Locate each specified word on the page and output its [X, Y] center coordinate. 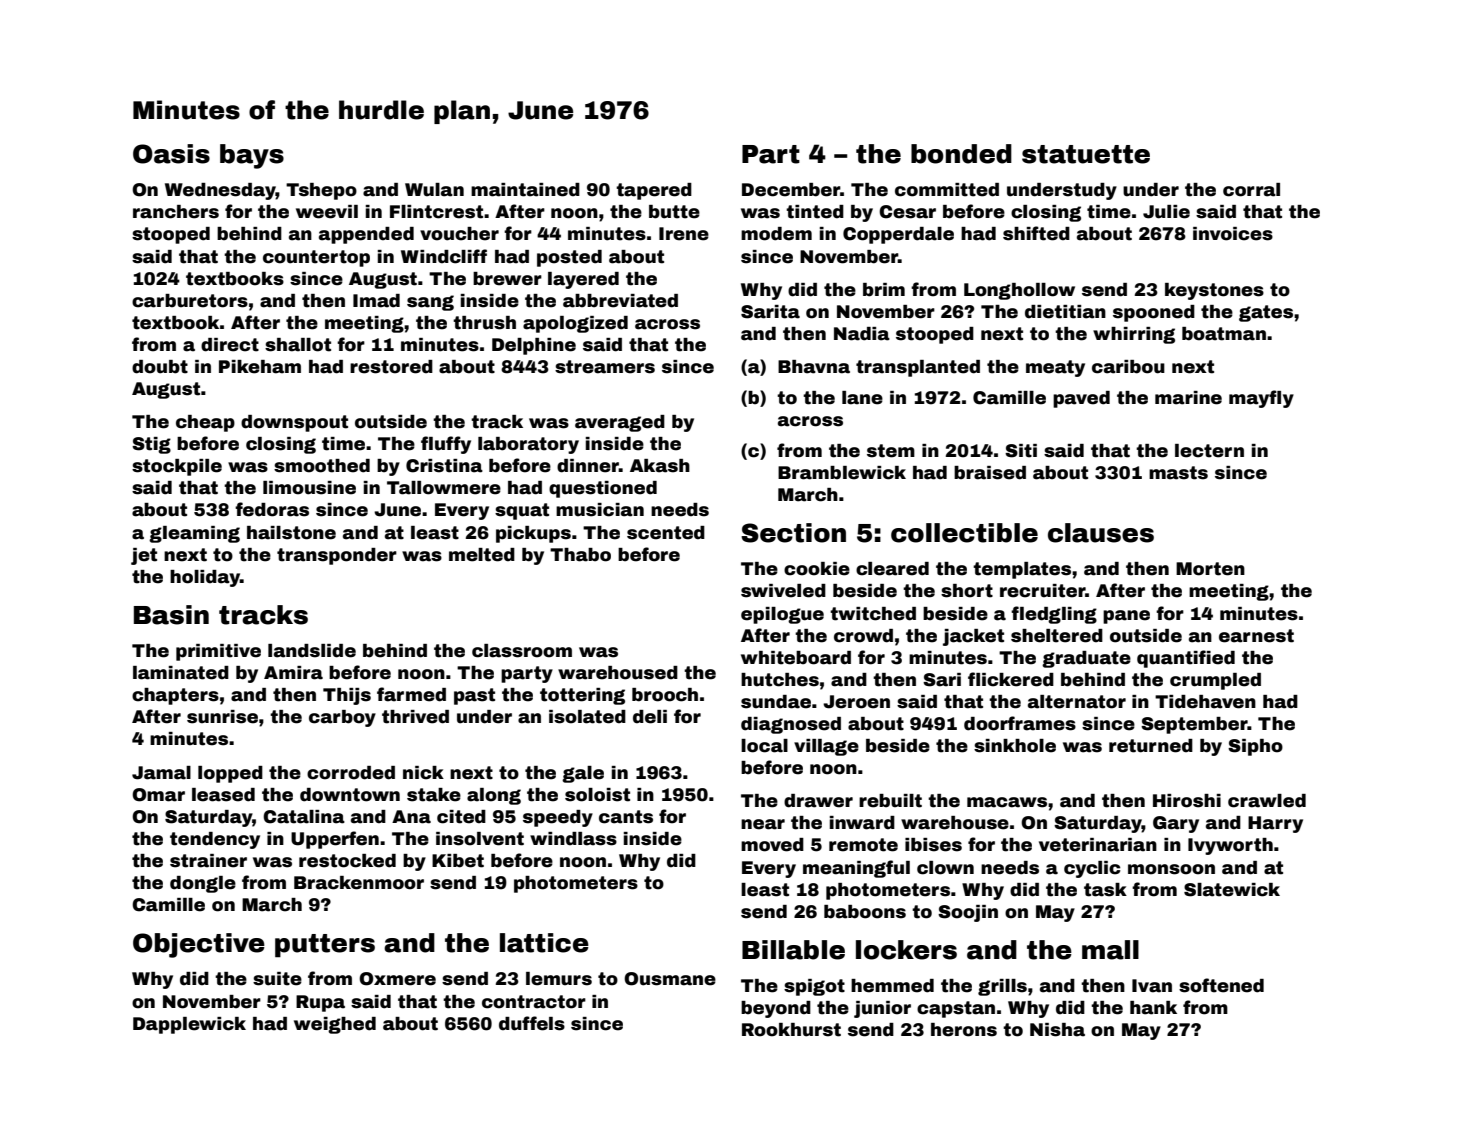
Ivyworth [1230, 846]
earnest [1256, 636]
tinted [815, 212]
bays [252, 156]
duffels [532, 1023]
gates [1266, 313]
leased [223, 795]
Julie [1166, 212]
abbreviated [620, 301]
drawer [818, 801]
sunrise [222, 717]
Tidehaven [1205, 702]
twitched [873, 614]
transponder [337, 556]
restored [391, 367]
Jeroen [856, 702]
